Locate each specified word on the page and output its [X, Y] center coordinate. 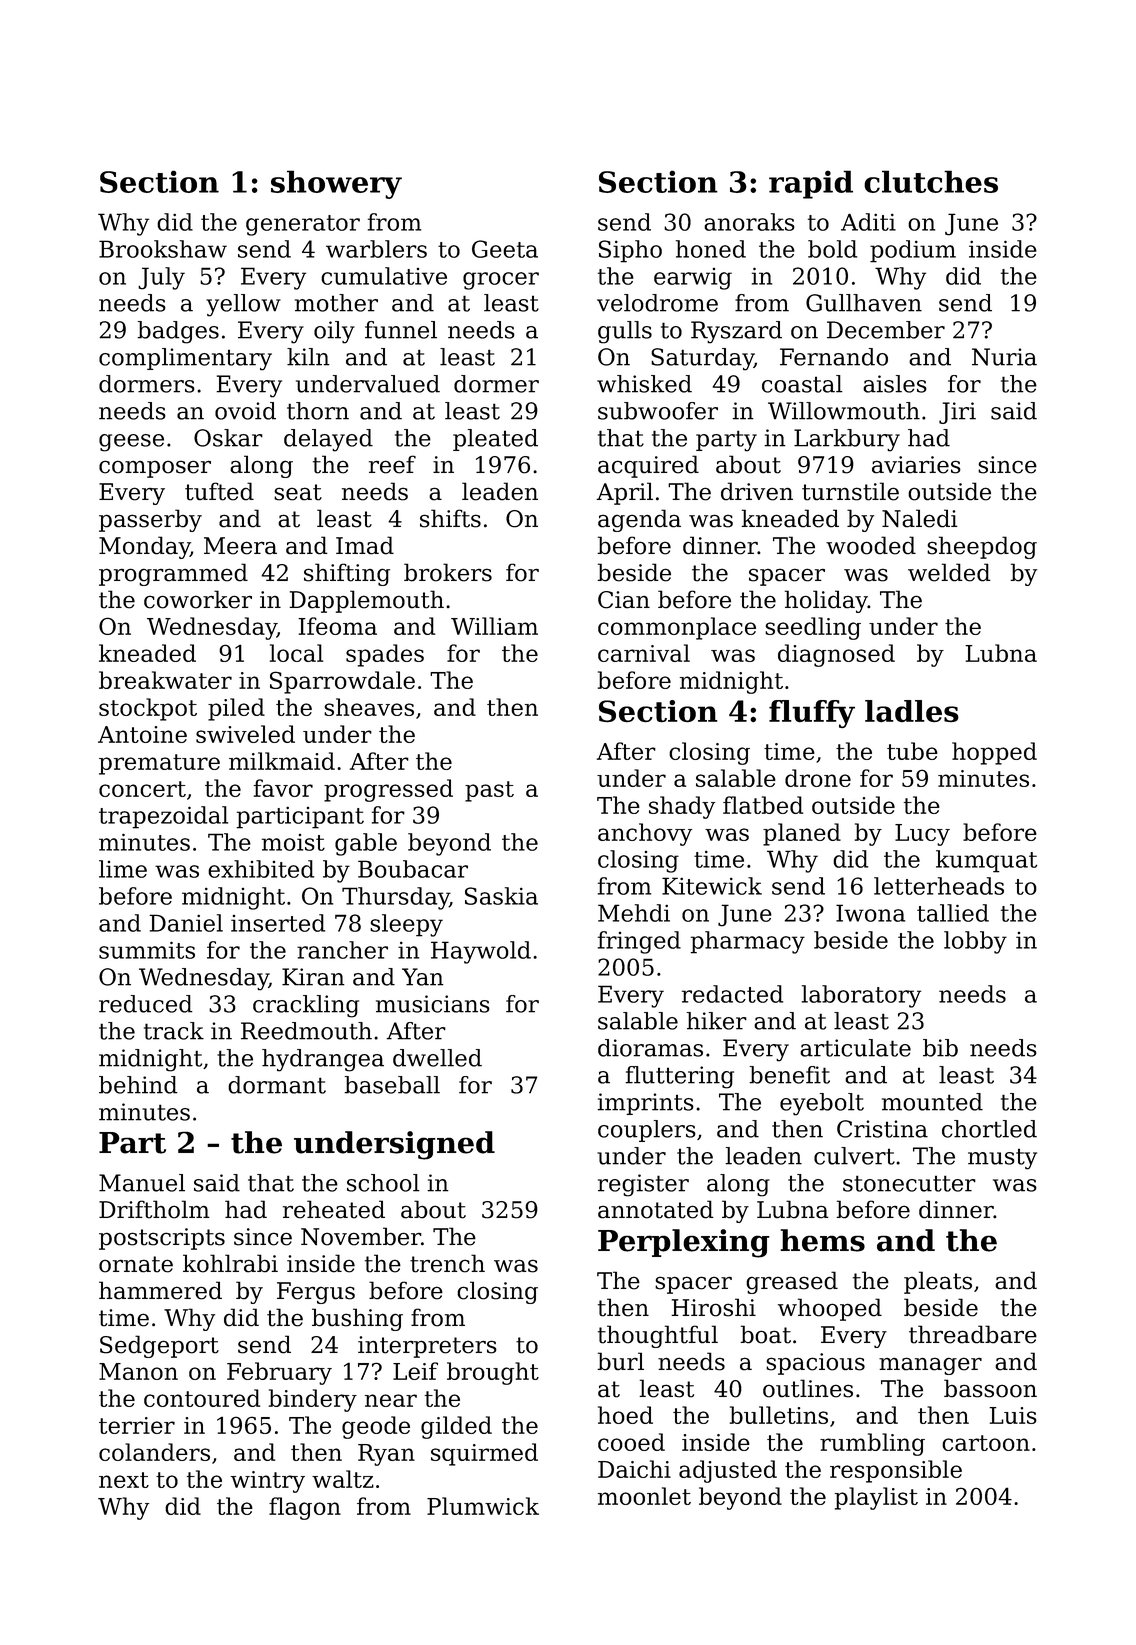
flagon [305, 1508]
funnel [401, 330]
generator [303, 225]
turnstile [850, 491]
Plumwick [483, 1506]
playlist [876, 1498]
